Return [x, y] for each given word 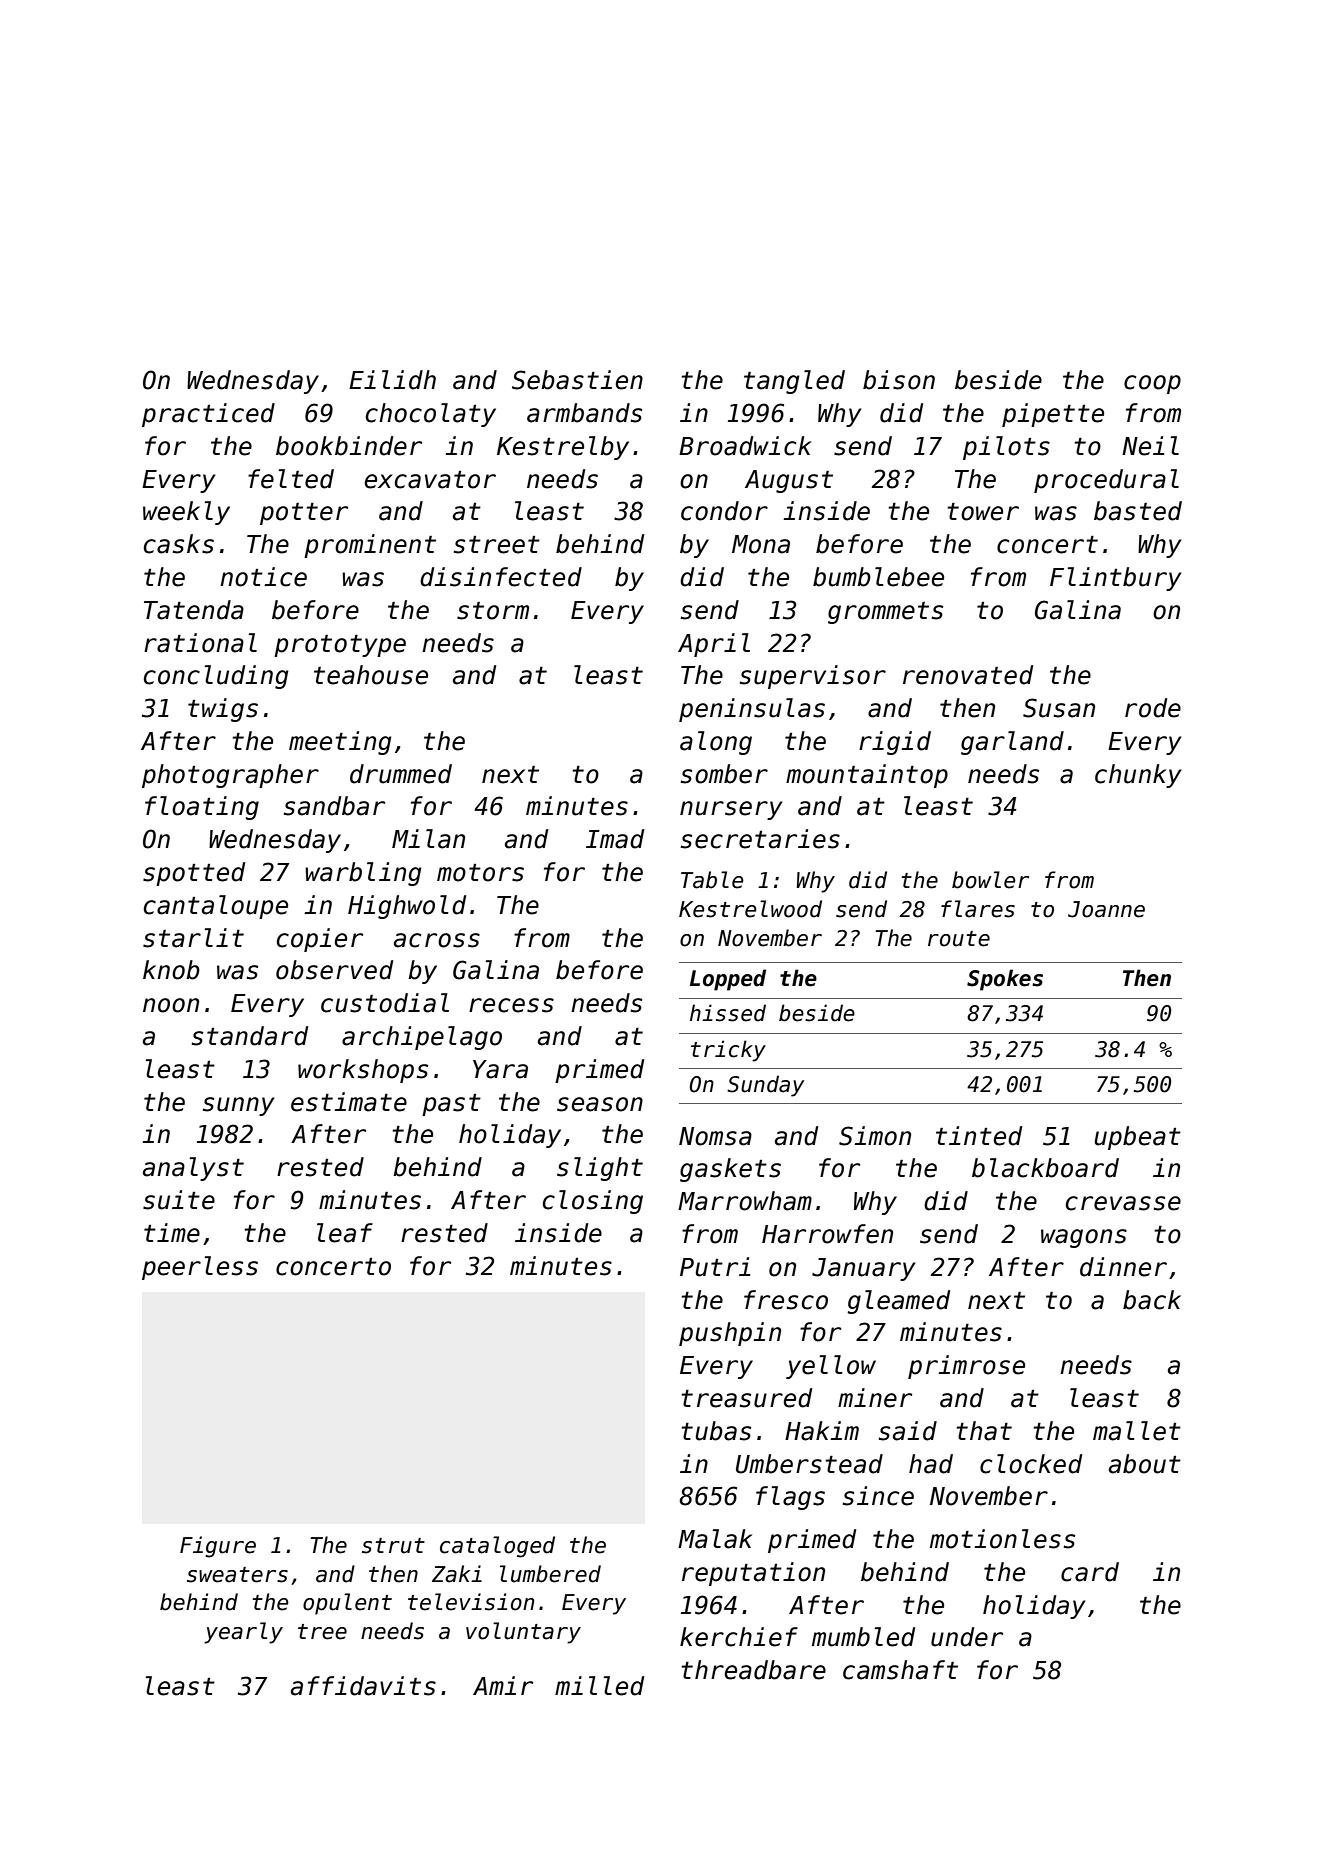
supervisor [813, 677]
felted [291, 479]
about [1145, 1464]
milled [599, 1686]
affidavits [363, 1686]
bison [899, 380]
